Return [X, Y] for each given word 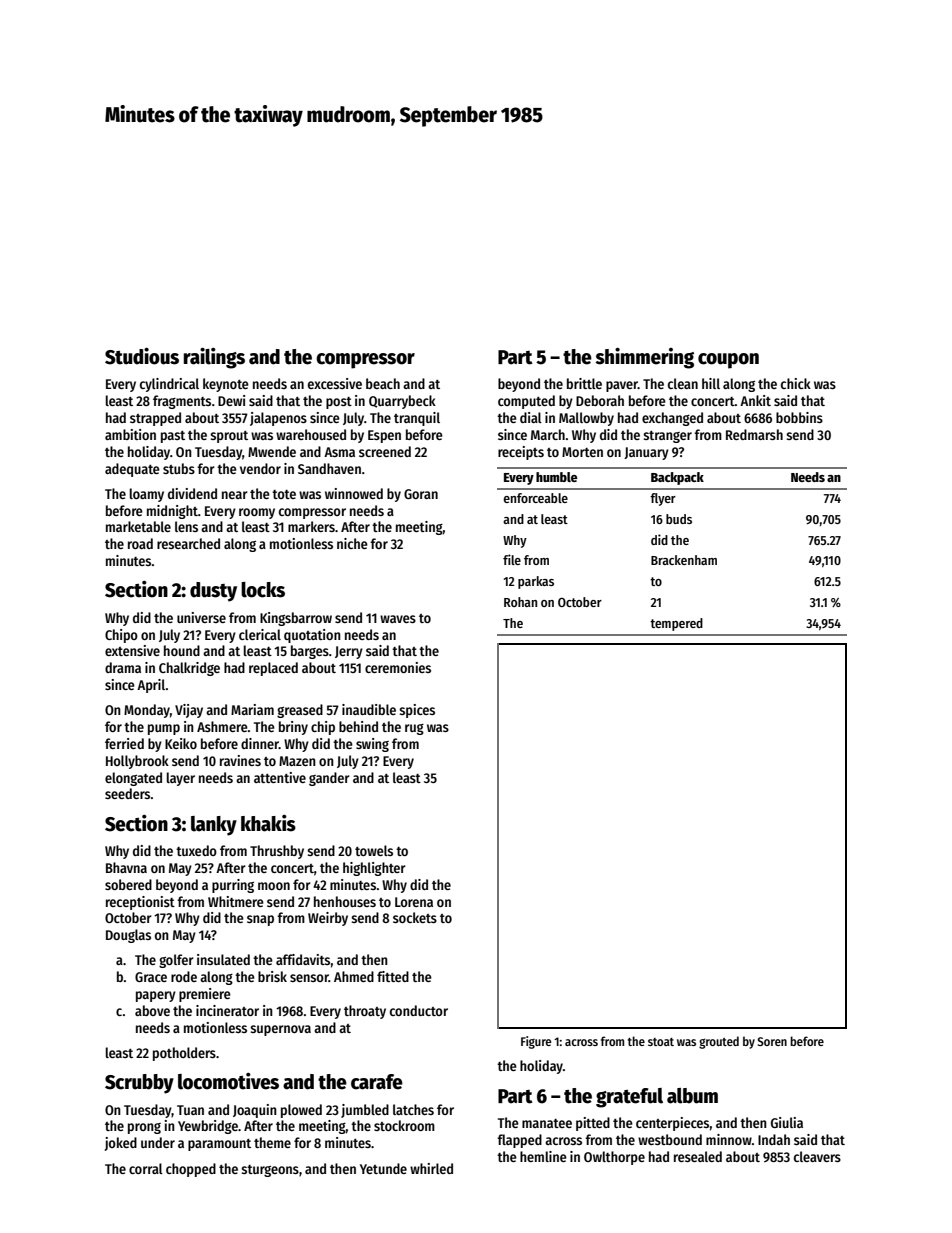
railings [214, 358]
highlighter [374, 869]
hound [182, 650]
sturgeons [270, 1171]
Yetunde [383, 1168]
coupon [728, 361]
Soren [772, 1041]
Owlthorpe [614, 1158]
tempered [676, 624]
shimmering [644, 358]
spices [417, 711]
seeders [128, 793]
